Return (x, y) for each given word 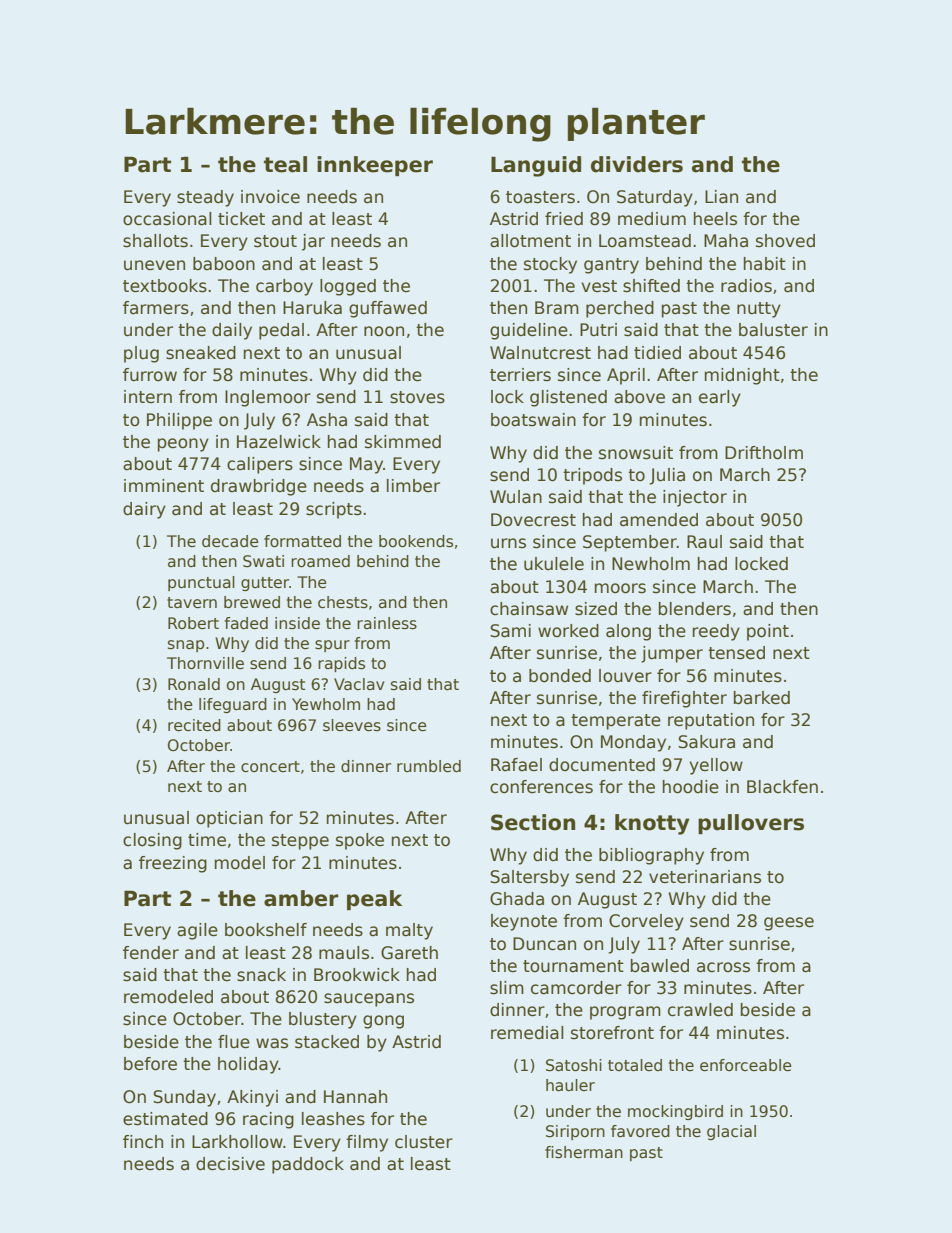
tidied (657, 353)
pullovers (751, 824)
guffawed (388, 309)
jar (313, 242)
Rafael (516, 765)
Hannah (355, 1097)
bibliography (651, 856)
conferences (541, 787)
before (150, 1064)
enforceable (746, 1065)
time (207, 839)
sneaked (201, 353)
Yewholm (326, 704)
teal (285, 164)
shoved (785, 241)
